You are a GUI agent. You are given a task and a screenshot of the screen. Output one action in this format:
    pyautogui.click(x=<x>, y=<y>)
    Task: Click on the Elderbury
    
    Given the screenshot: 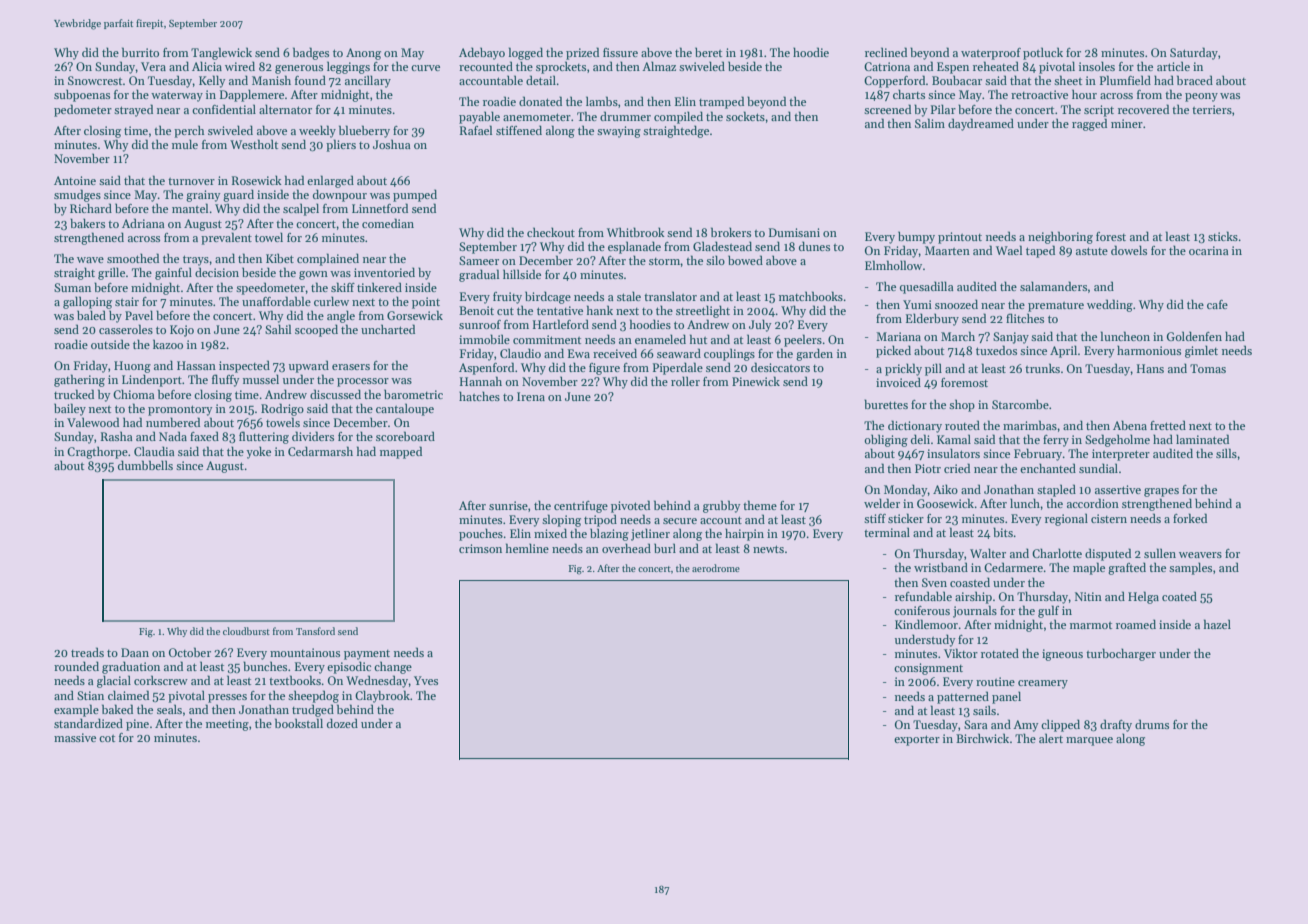 What is the action you would take?
    pyautogui.click(x=932, y=319)
